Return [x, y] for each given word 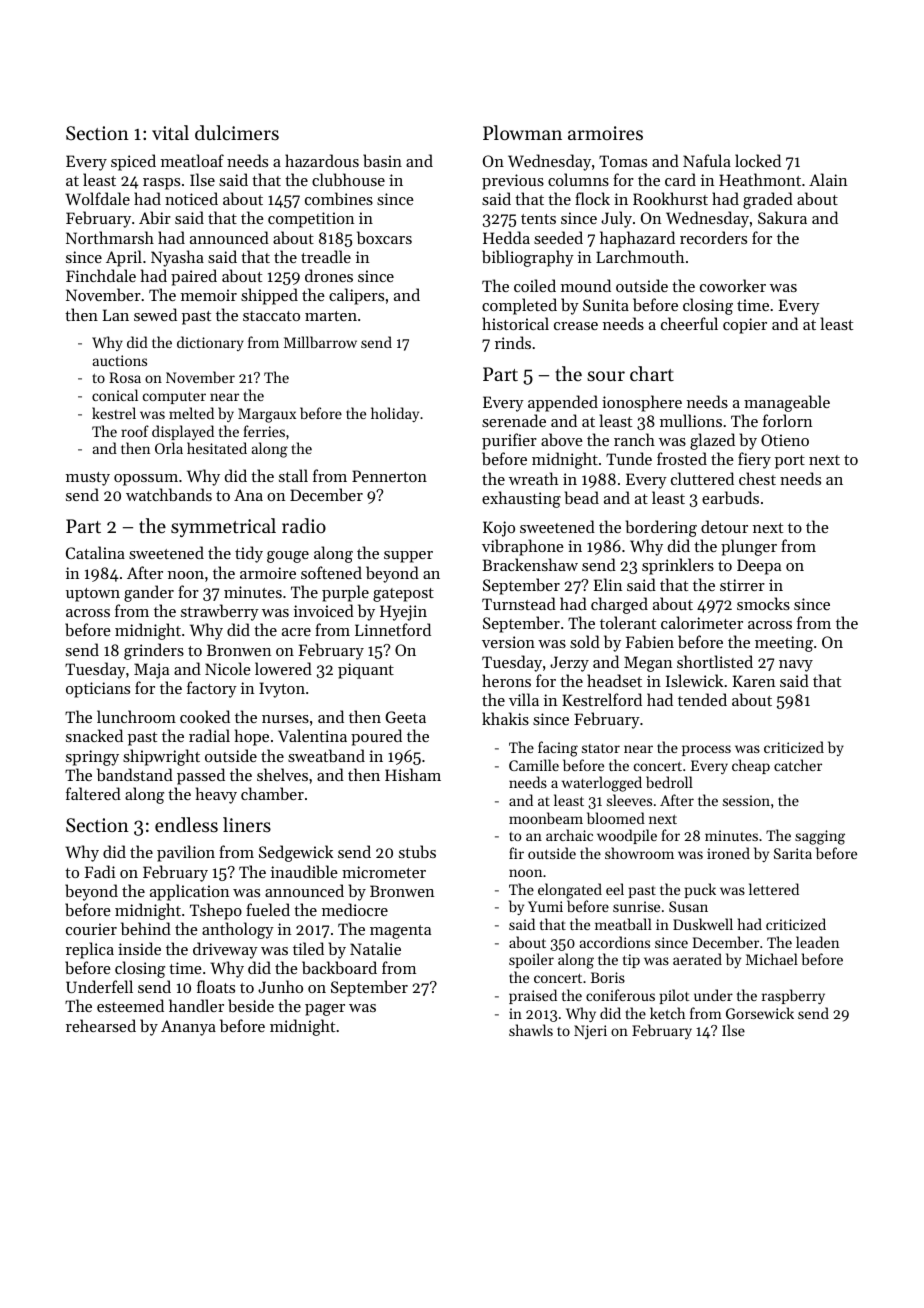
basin [382, 160]
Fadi [100, 871]
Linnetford [393, 629]
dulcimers [237, 132]
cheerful [689, 323]
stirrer [742, 585]
